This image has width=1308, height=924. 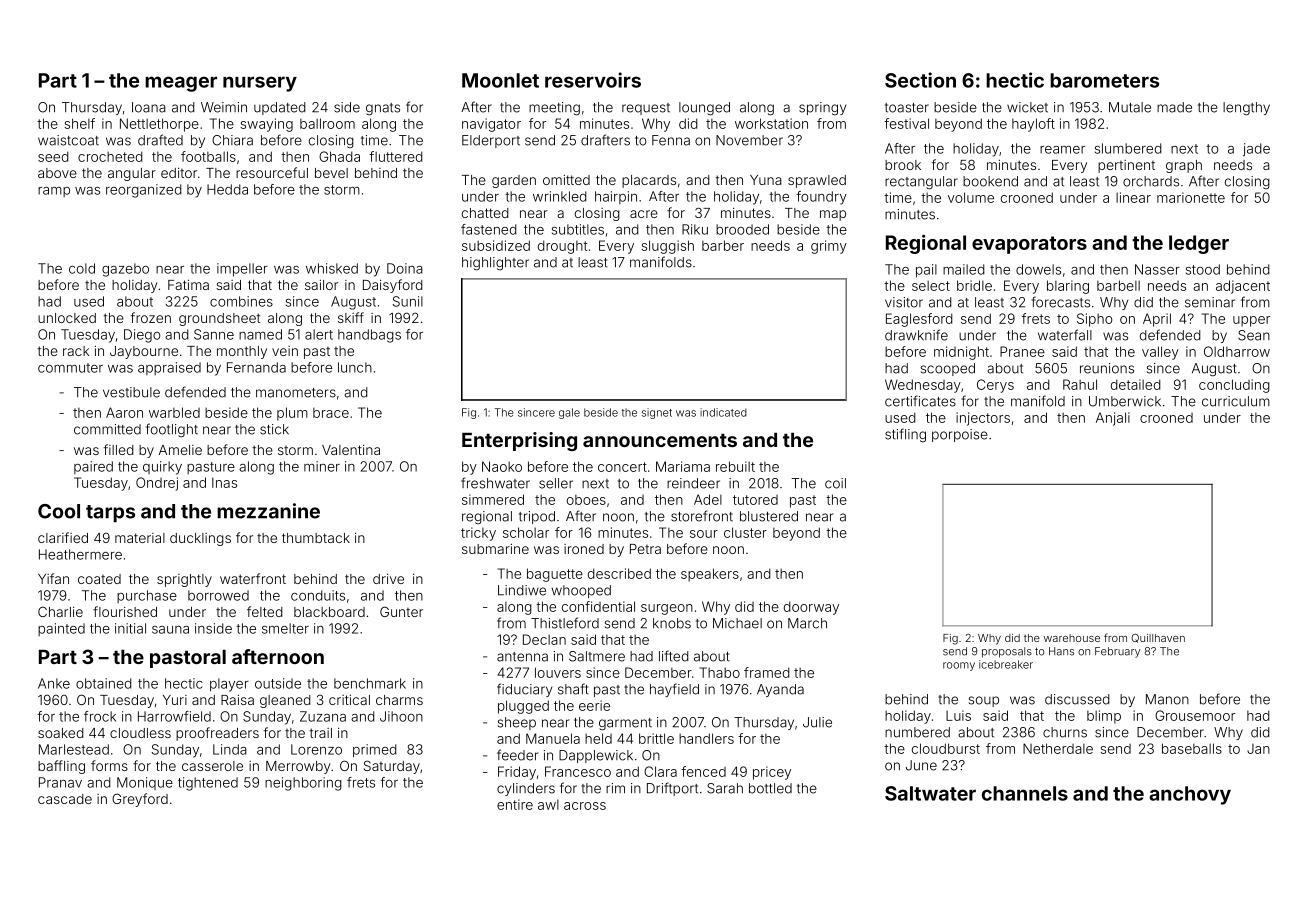 I want to click on tightened, so click(x=208, y=784).
